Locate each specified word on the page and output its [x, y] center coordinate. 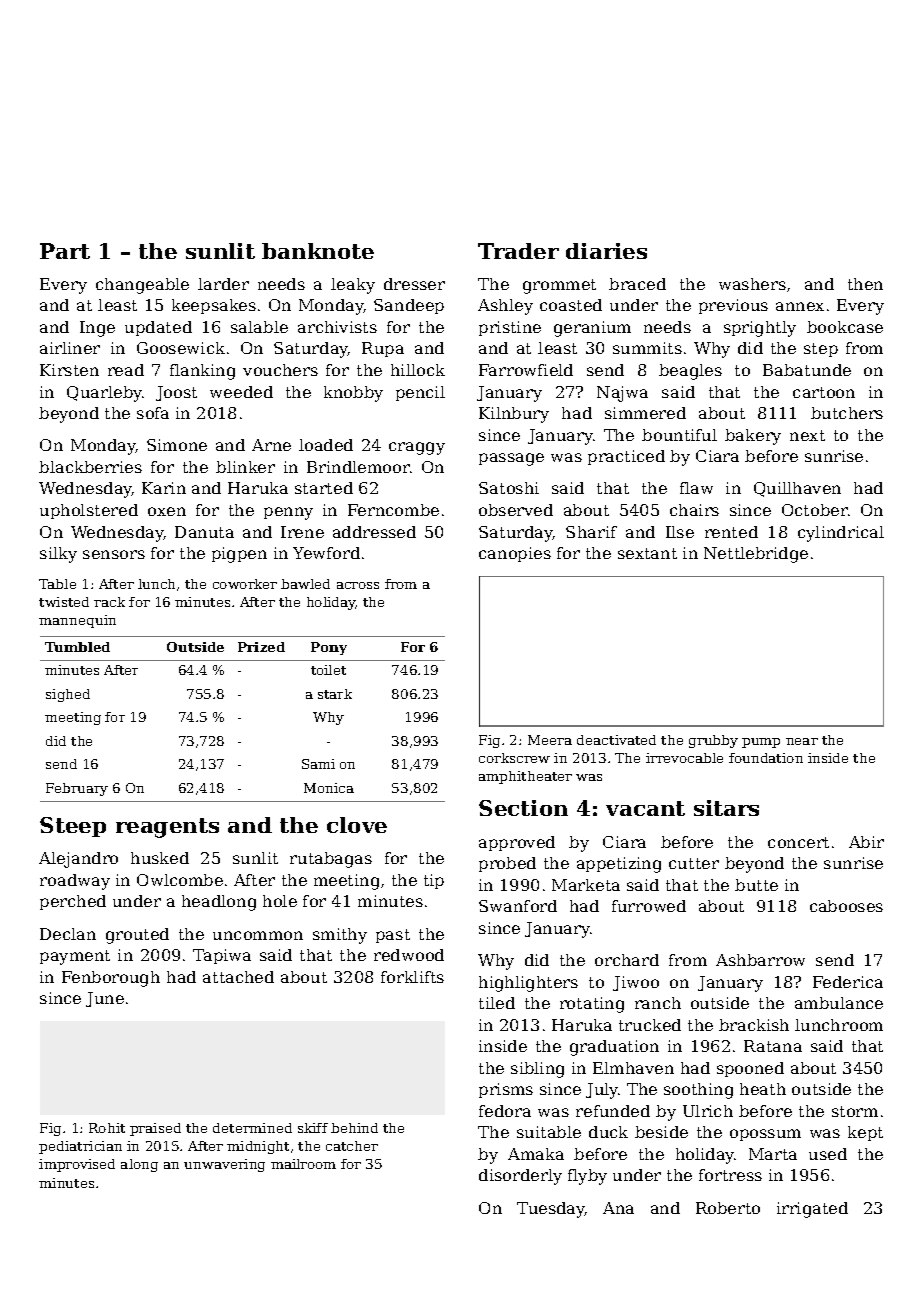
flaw [696, 488]
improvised [77, 1165]
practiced [626, 457]
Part [65, 251]
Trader [518, 251]
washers [752, 284]
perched [73, 902]
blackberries [90, 467]
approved [517, 843]
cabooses [846, 906]
